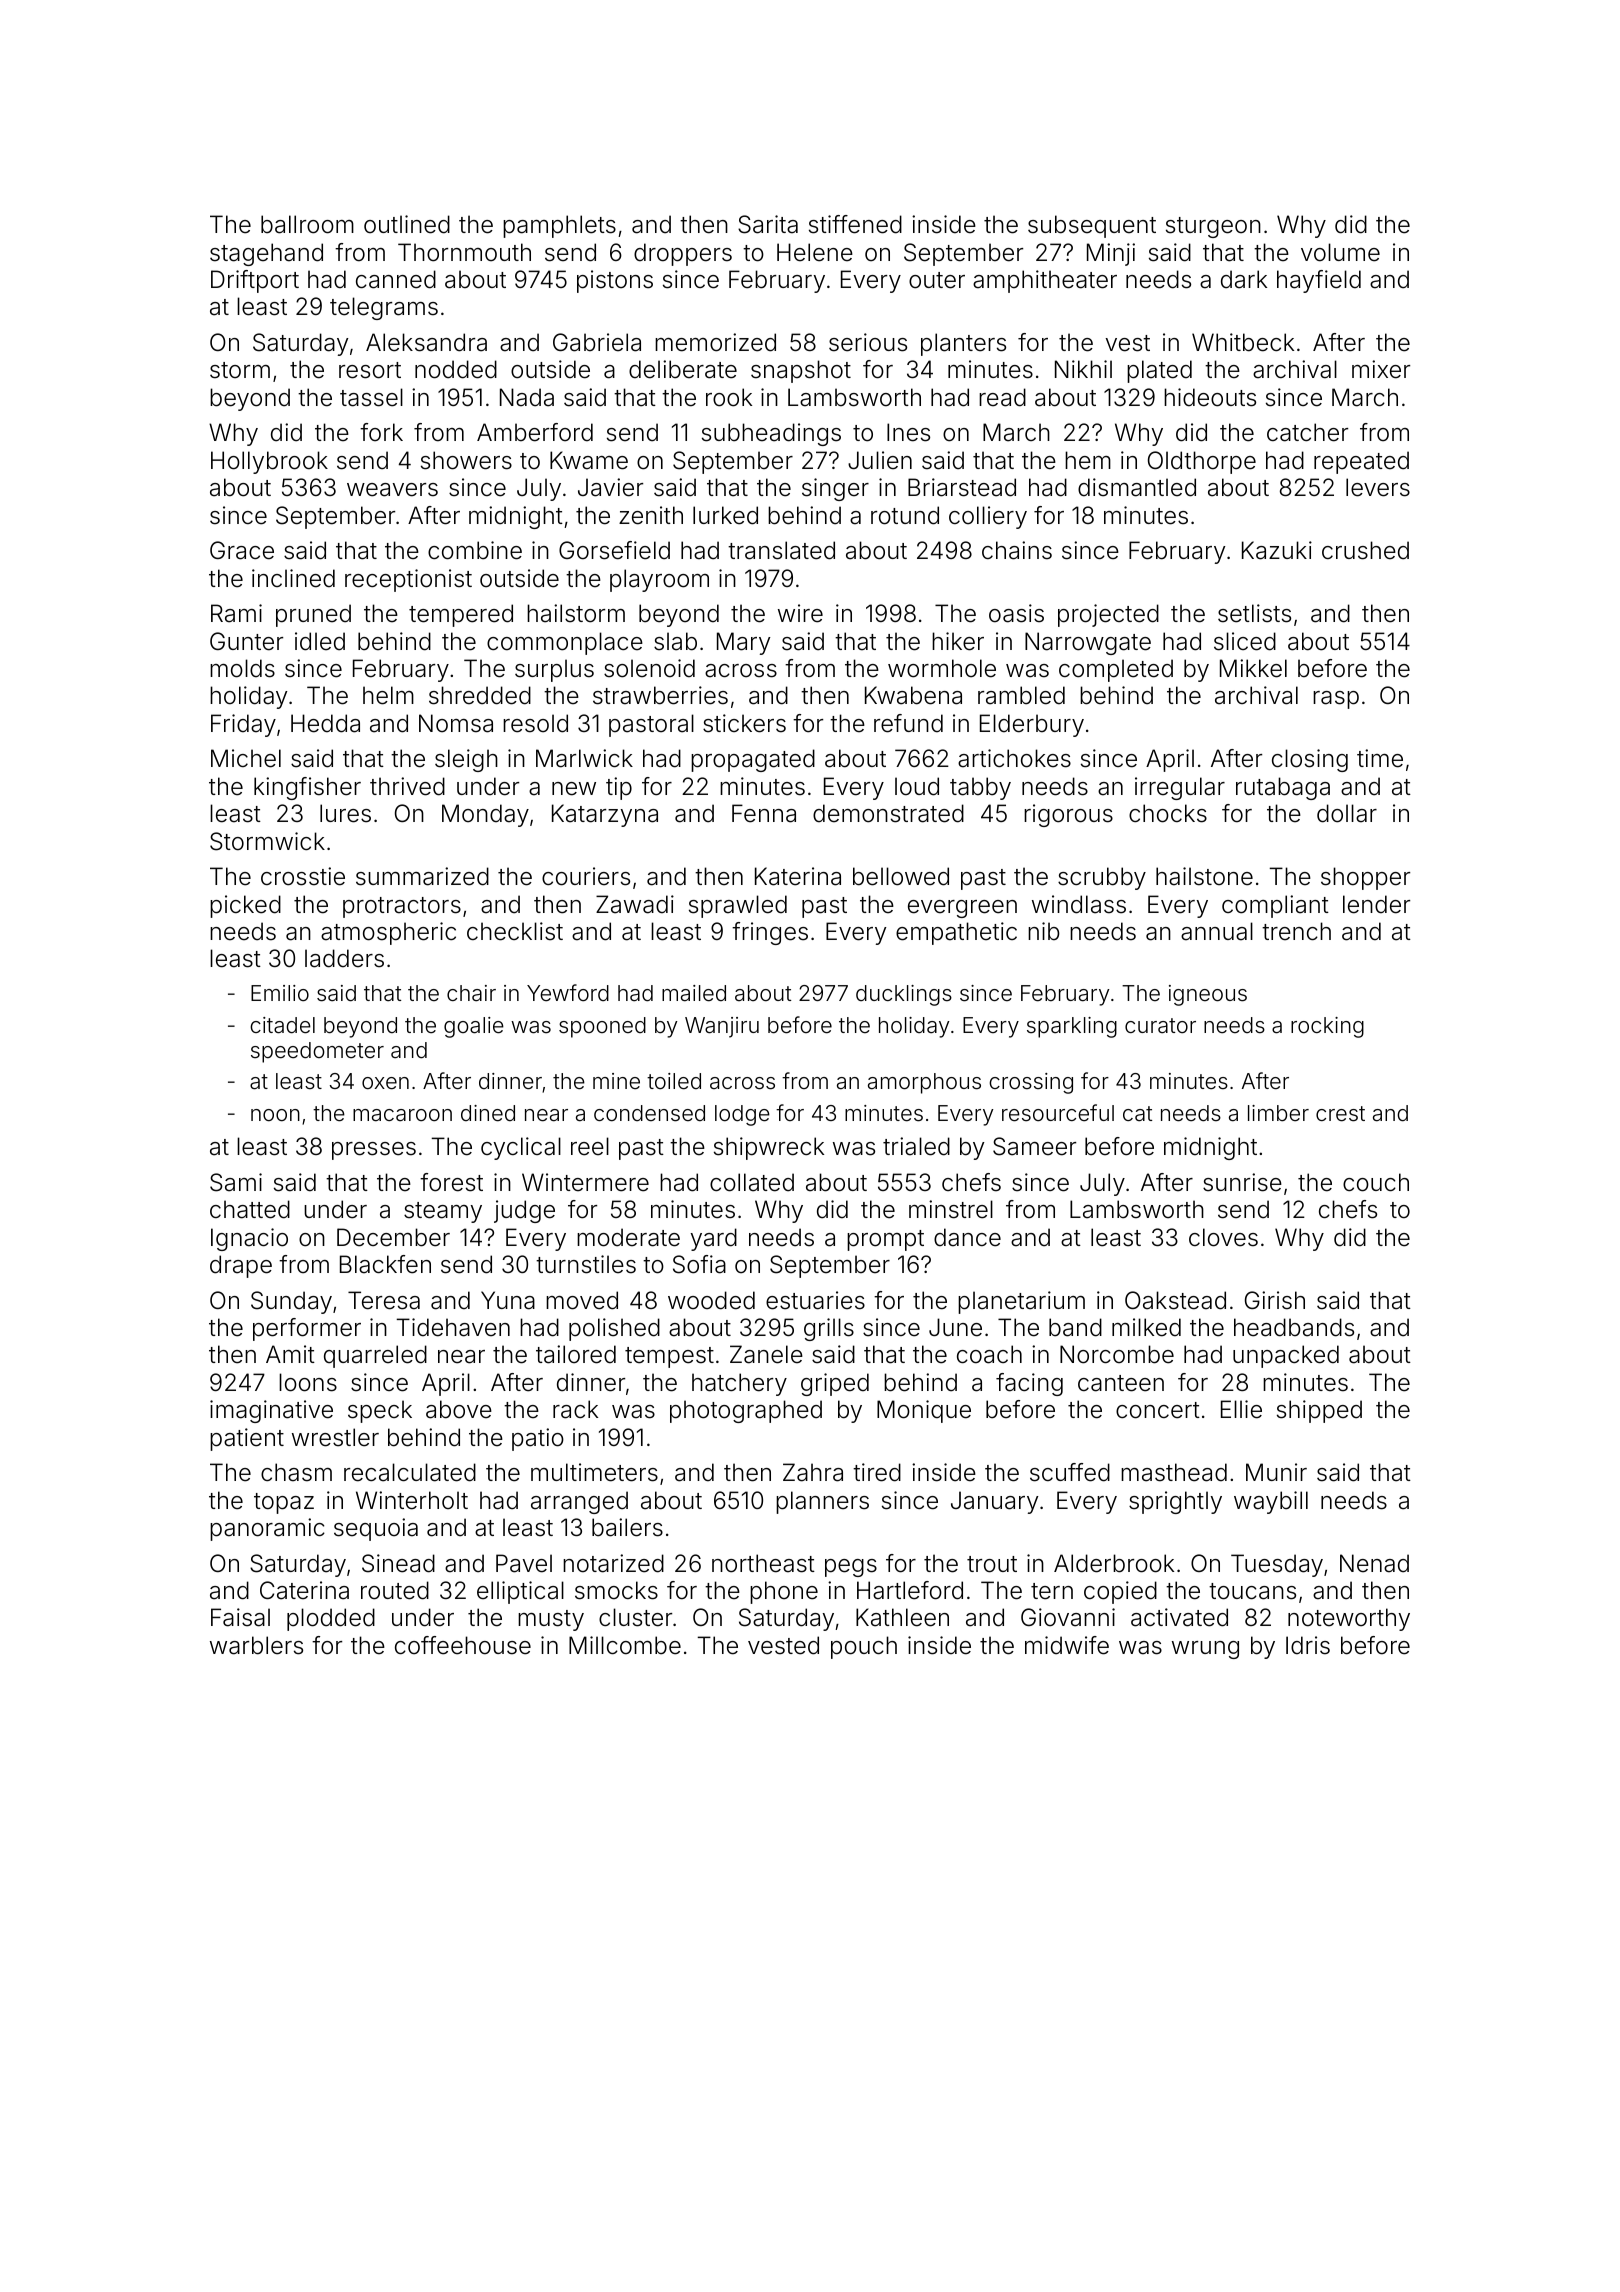 The width and height of the screenshot is (1620, 2292). Describe the element at coordinates (1327, 1027) in the screenshot. I see `rocking` at that location.
